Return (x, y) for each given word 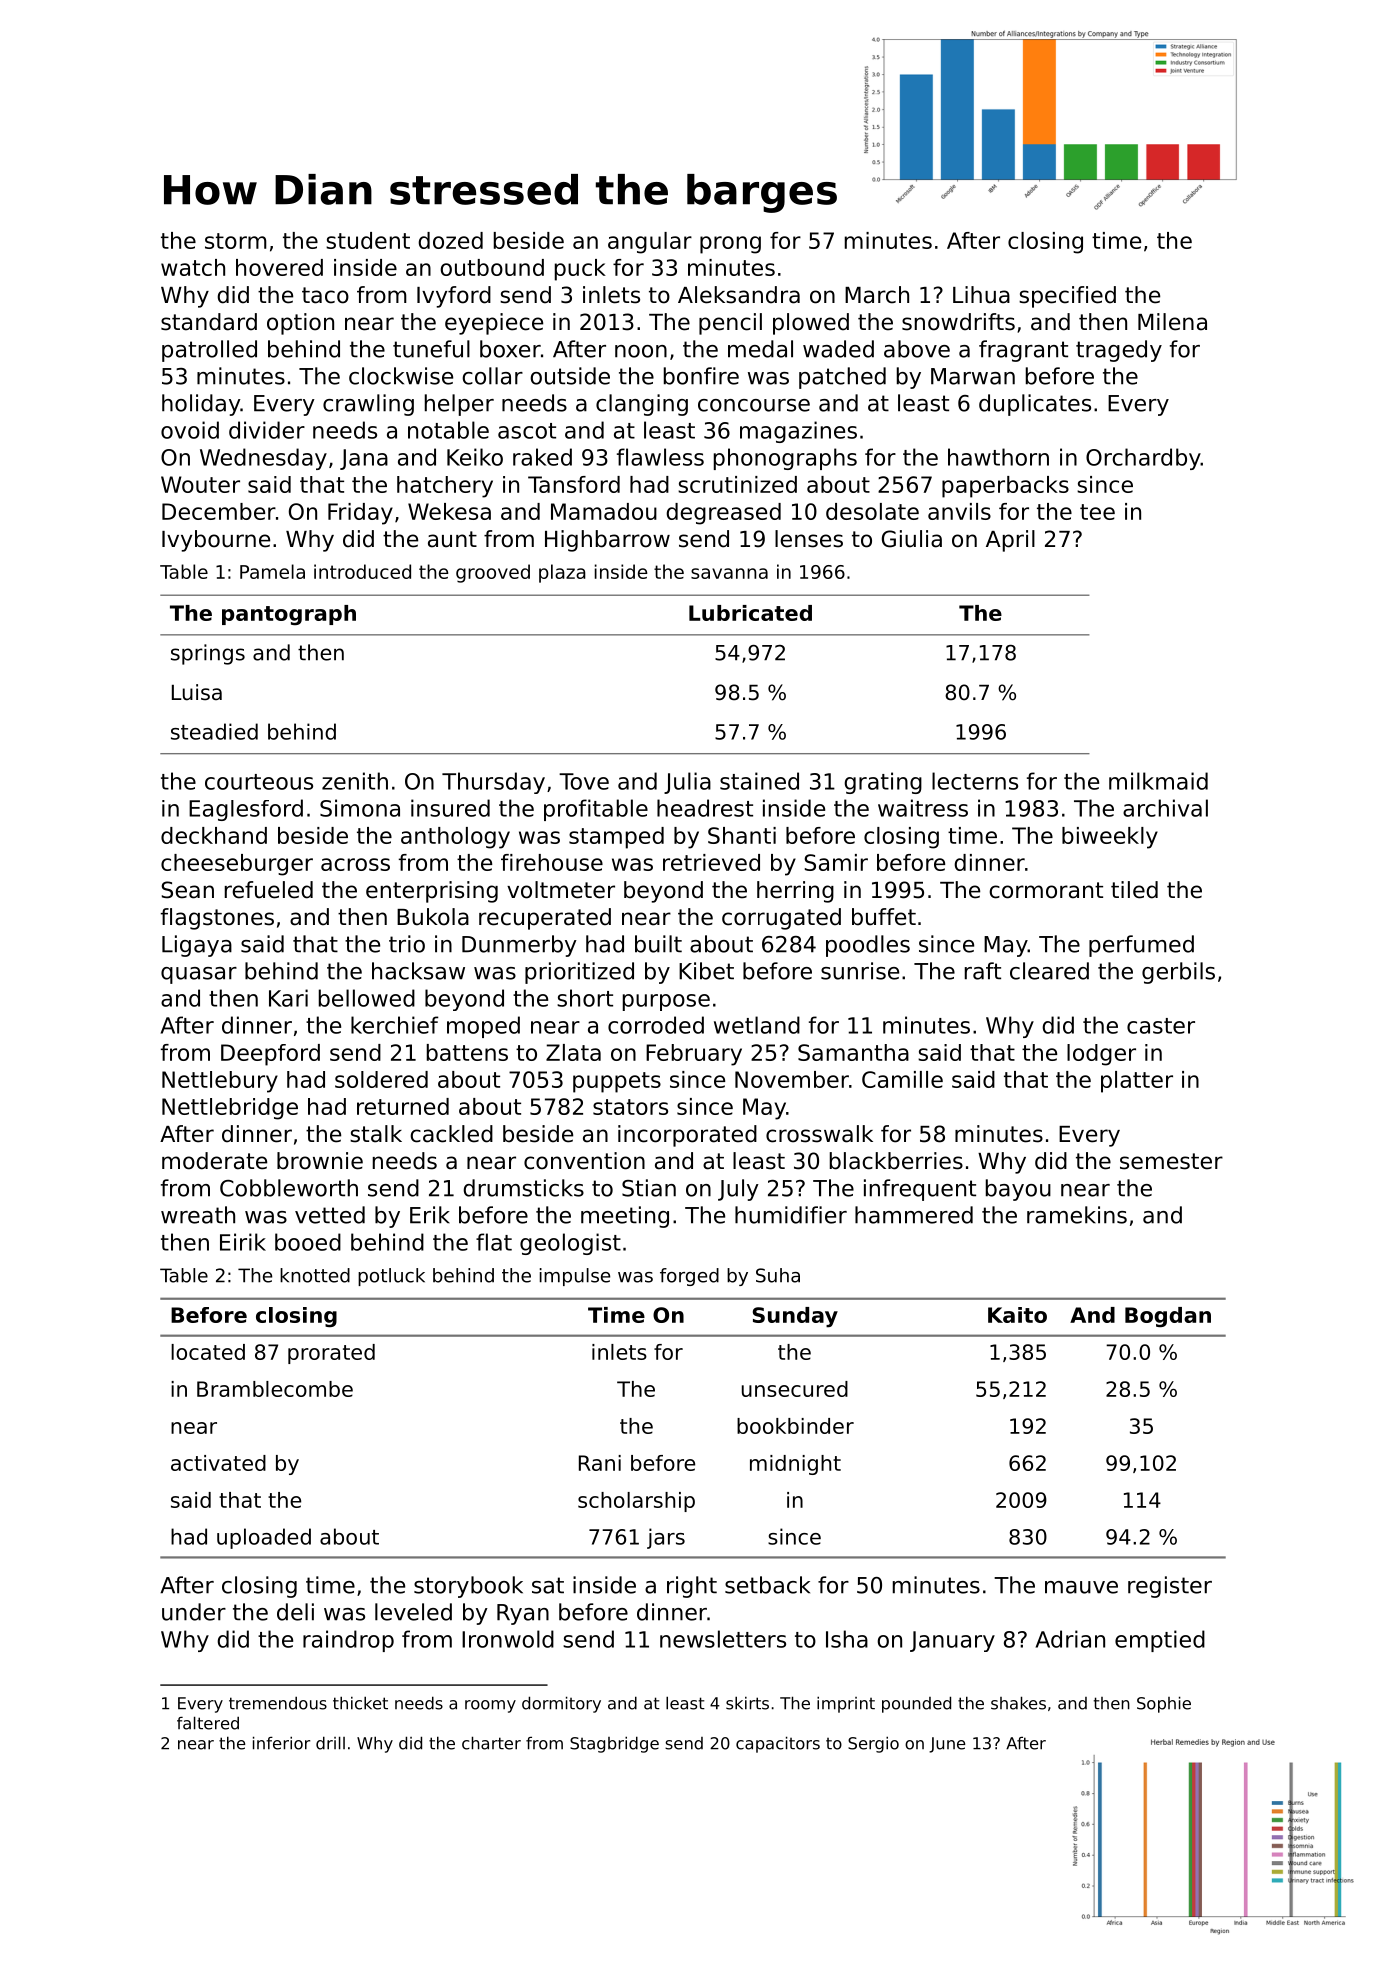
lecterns (975, 781)
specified (1067, 297)
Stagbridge (614, 1744)
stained (759, 781)
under (194, 1612)
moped (483, 1027)
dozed (450, 240)
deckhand (214, 835)
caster (1161, 1026)
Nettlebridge (230, 1109)
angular (650, 243)
